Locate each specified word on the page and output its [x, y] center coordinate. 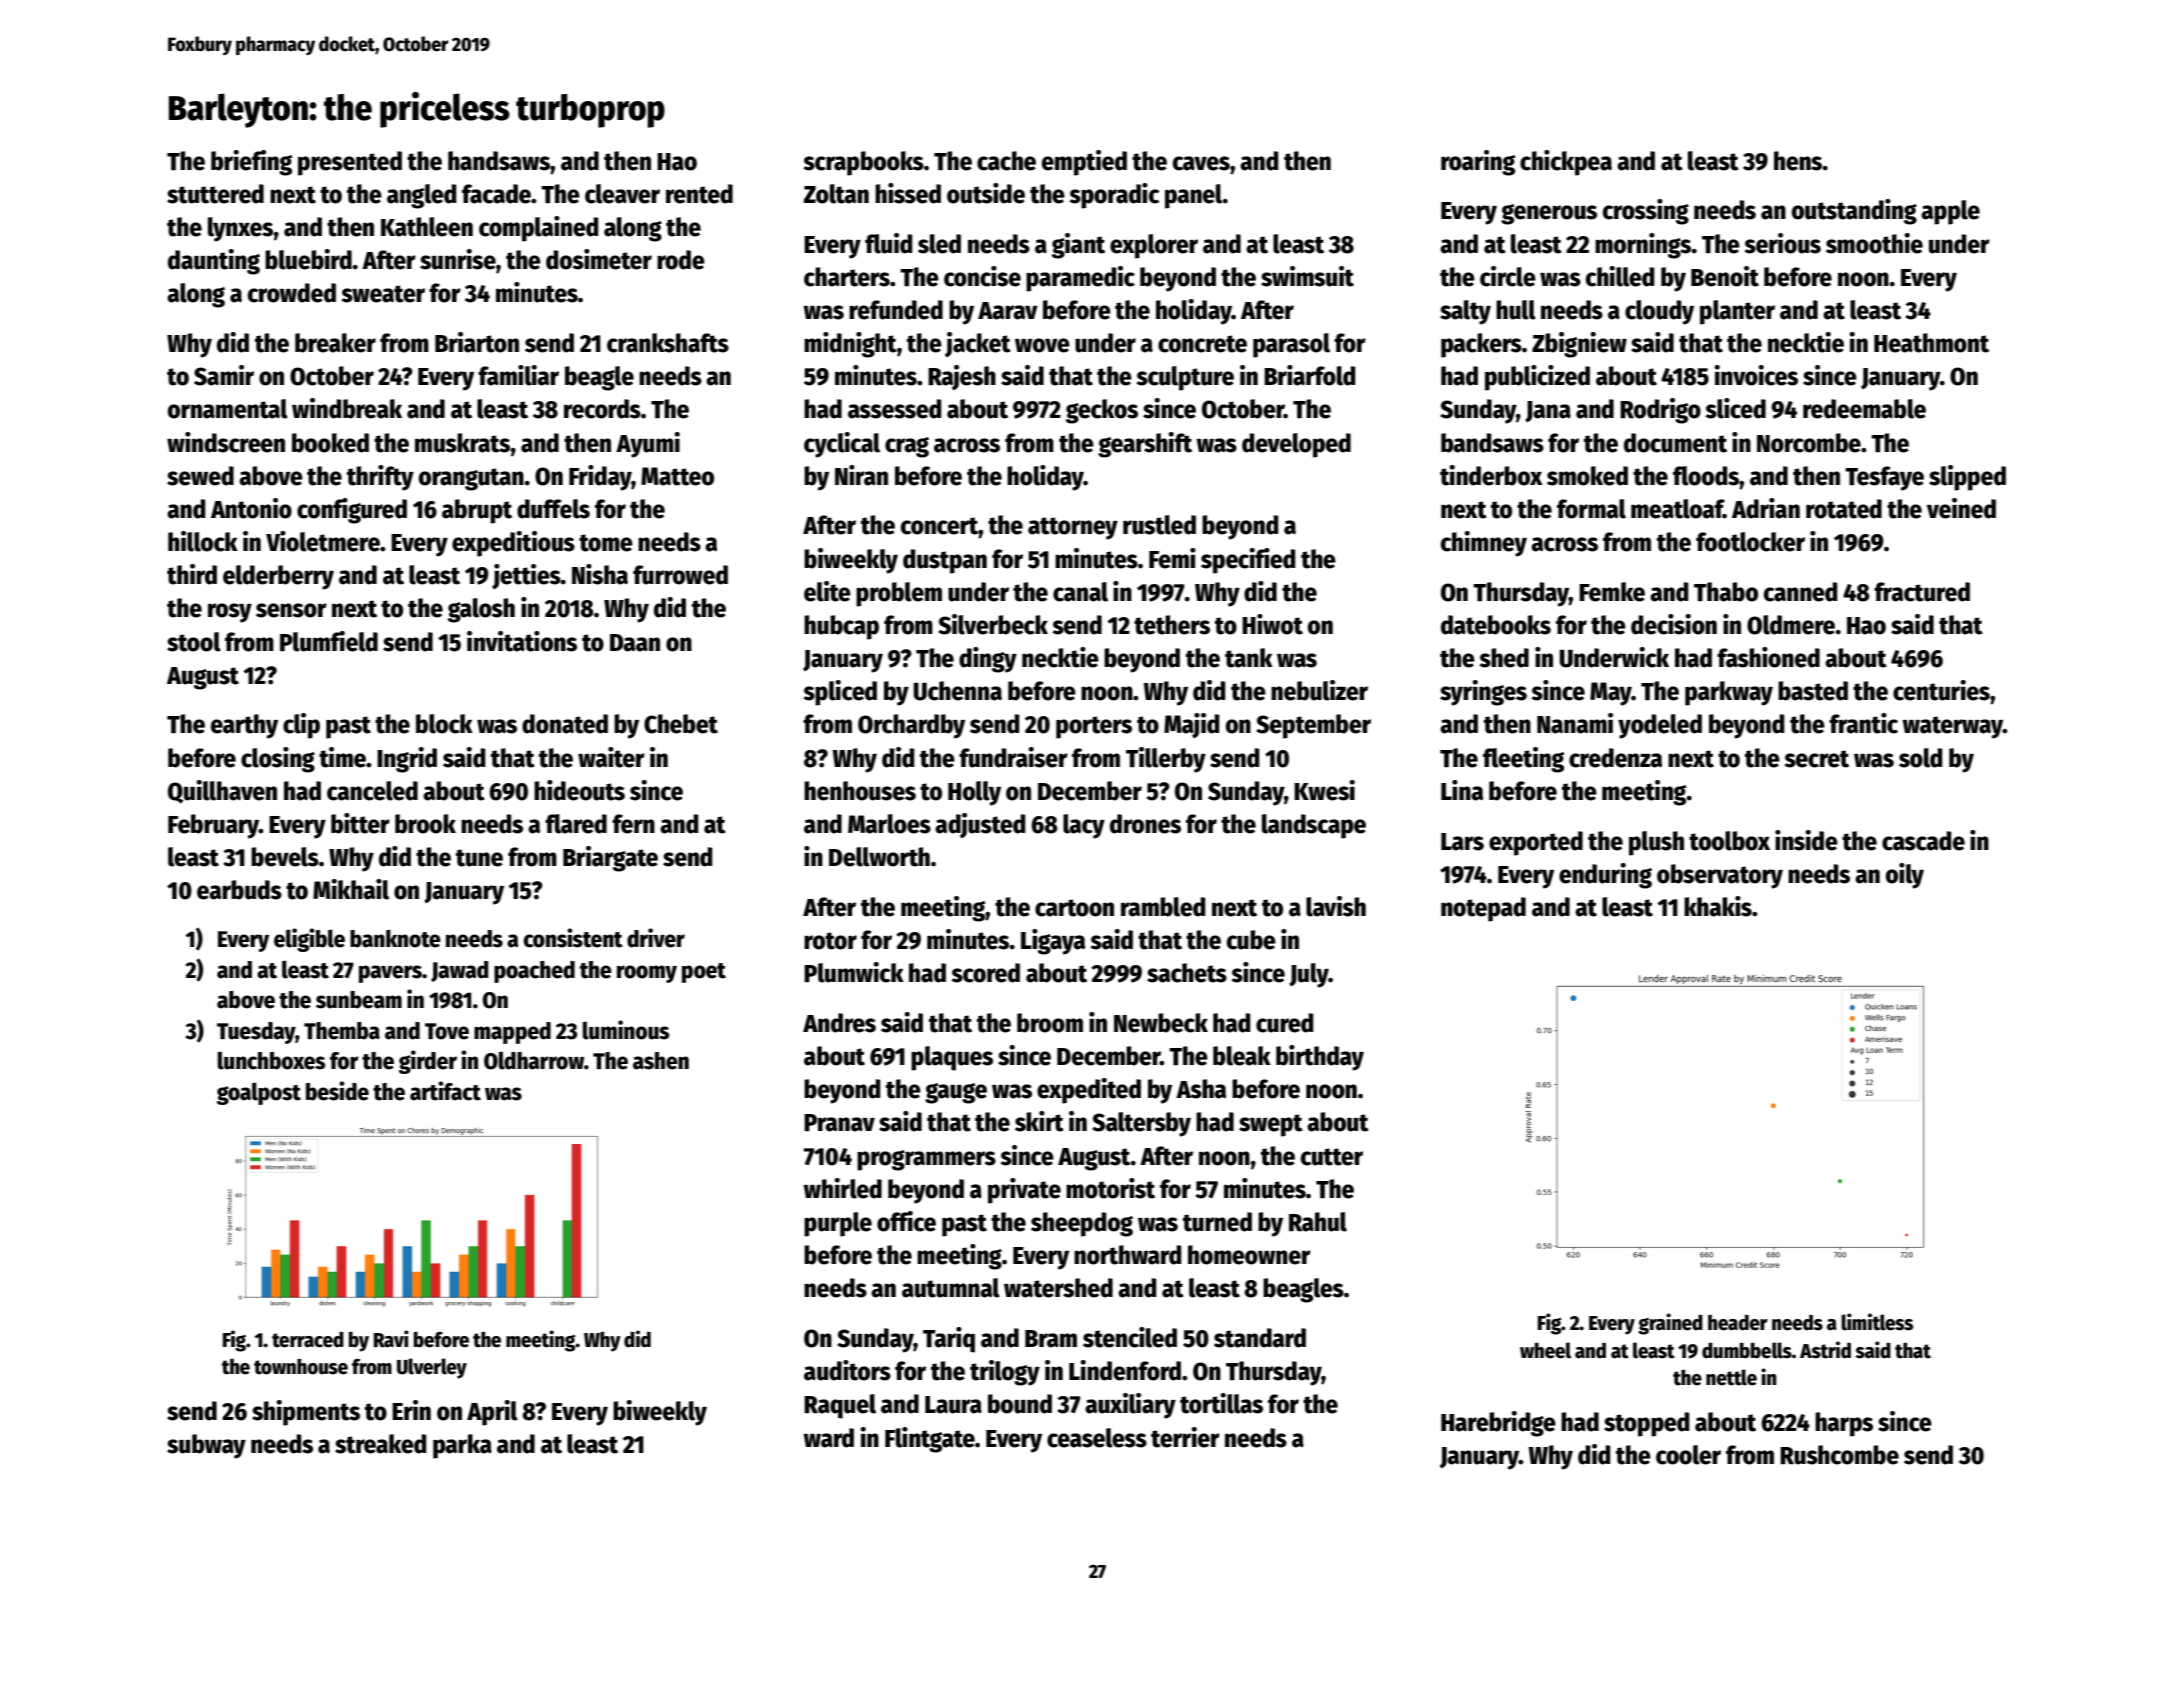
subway [206, 1446]
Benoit [1725, 276]
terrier [1185, 1437]
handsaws [499, 161]
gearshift [1145, 445]
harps [1844, 1424]
